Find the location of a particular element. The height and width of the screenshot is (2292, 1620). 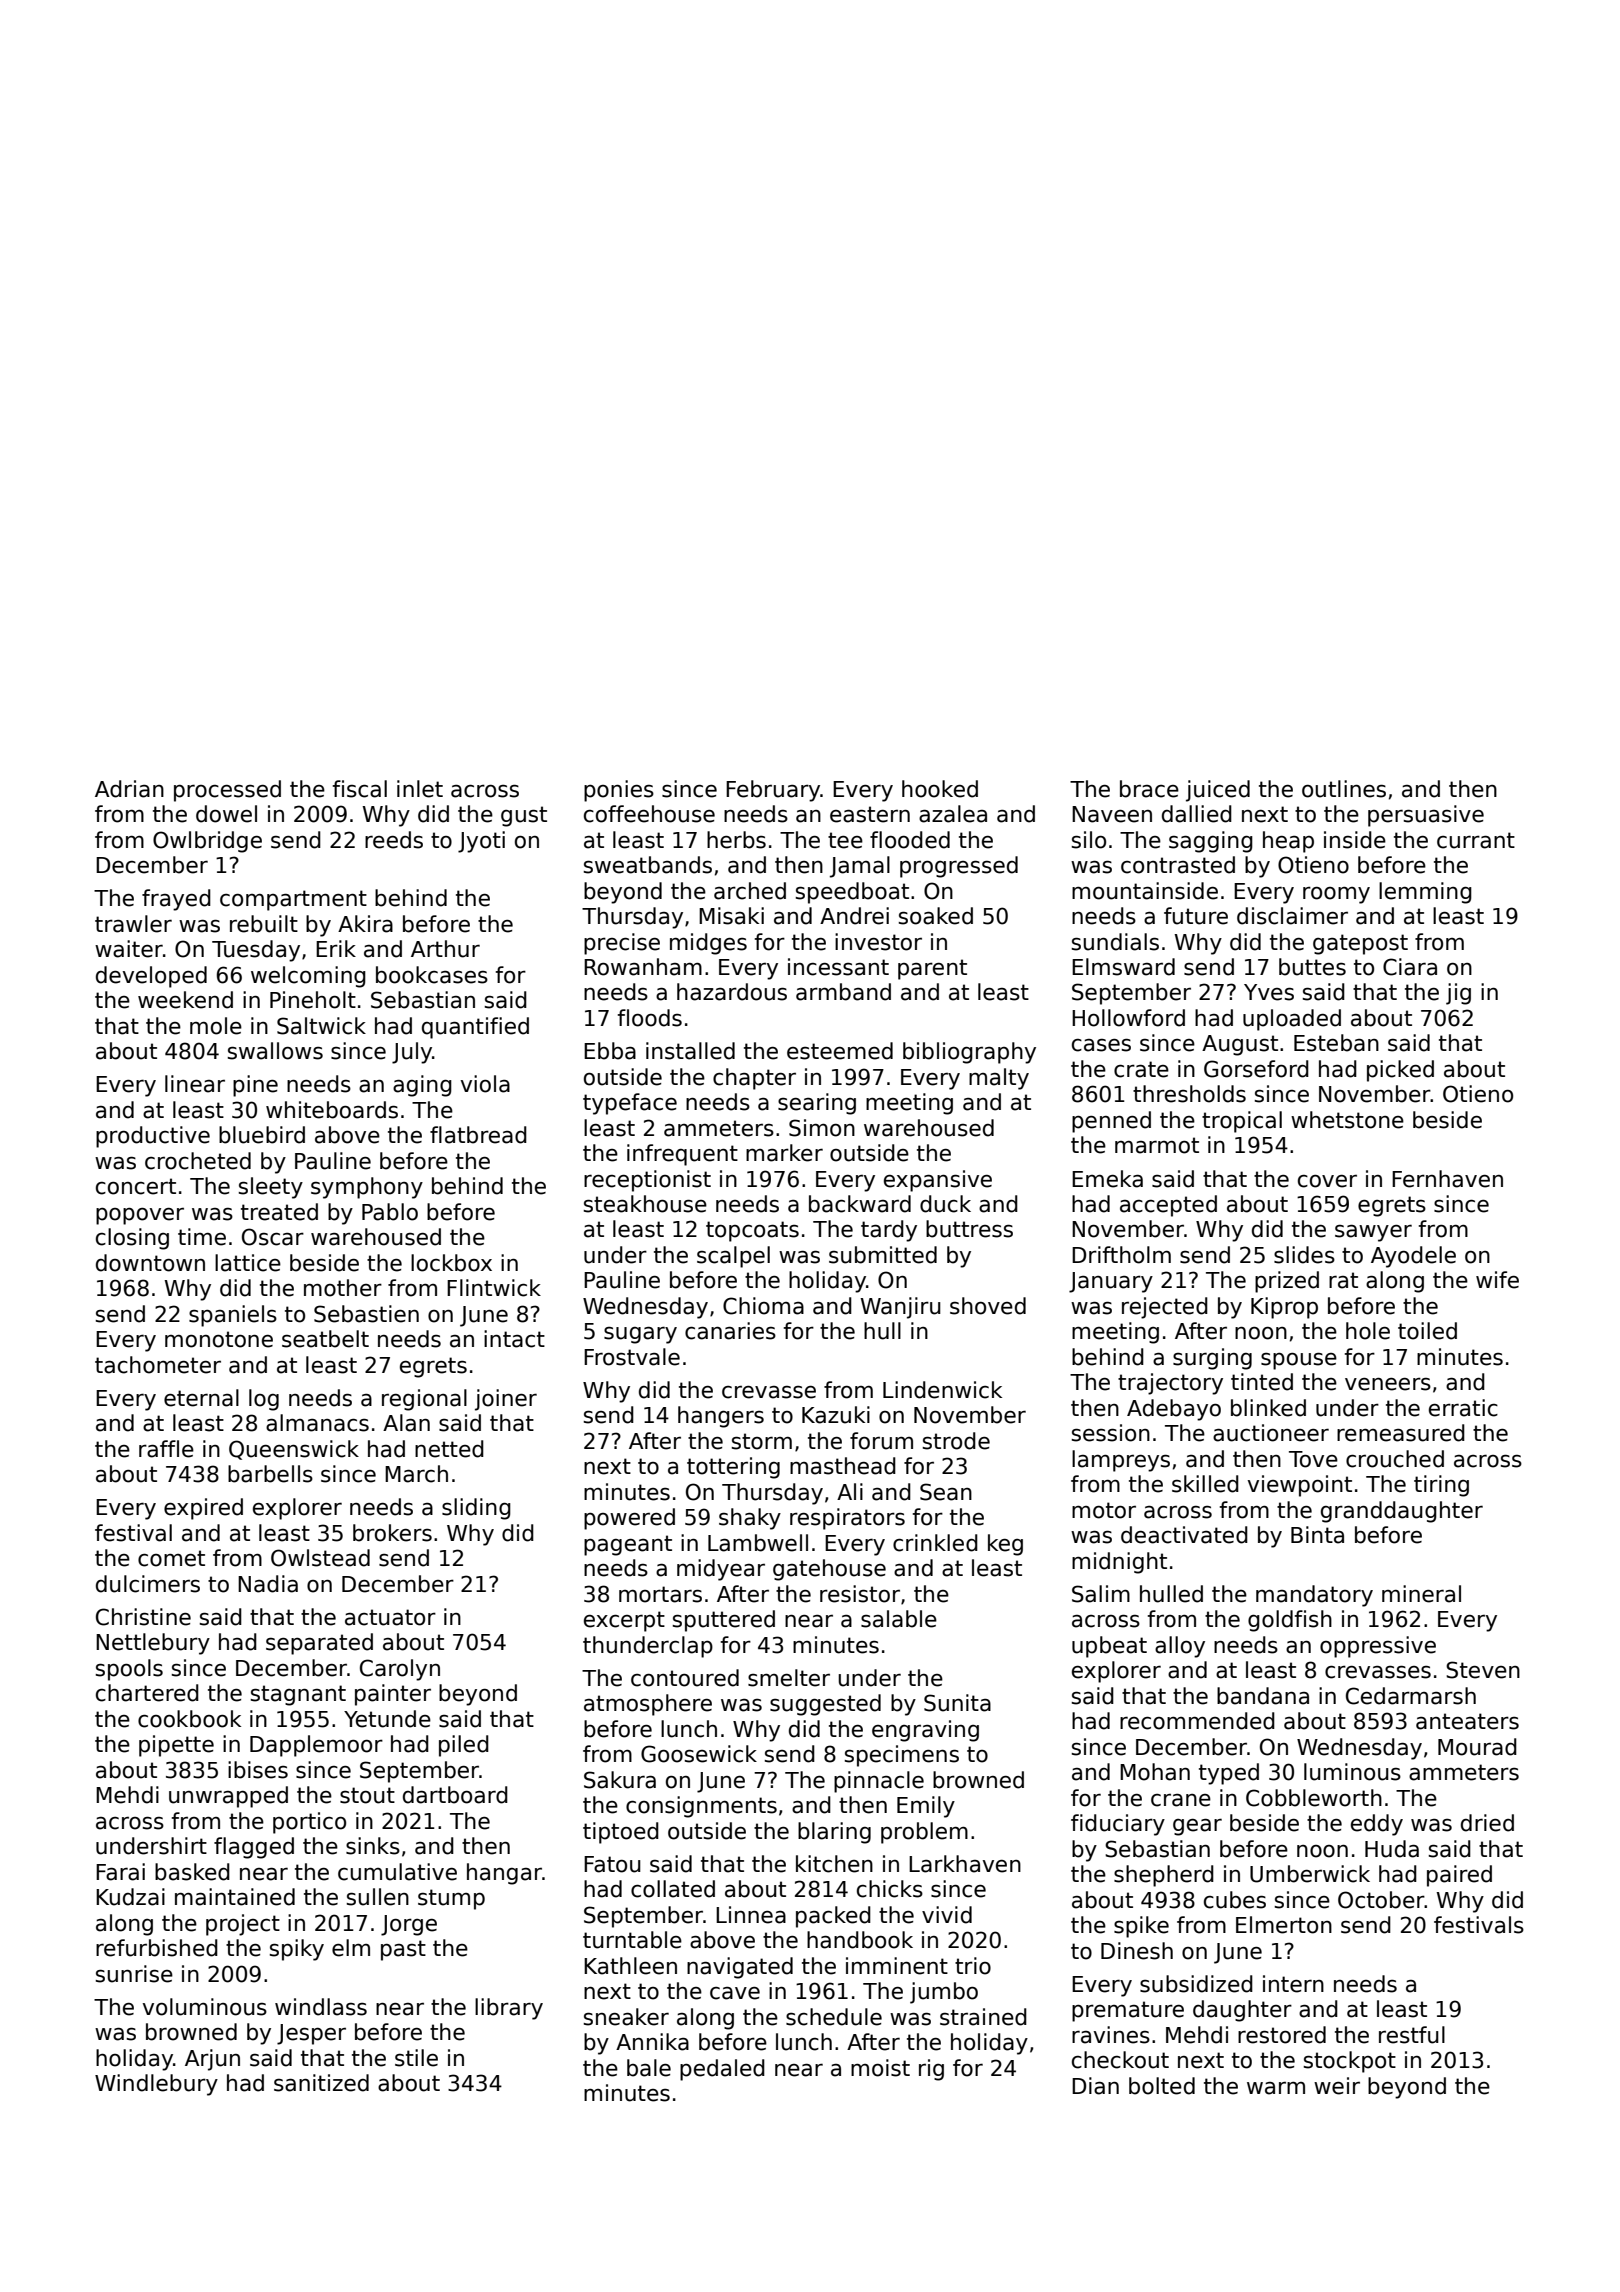

sullen is located at coordinates (378, 1897).
